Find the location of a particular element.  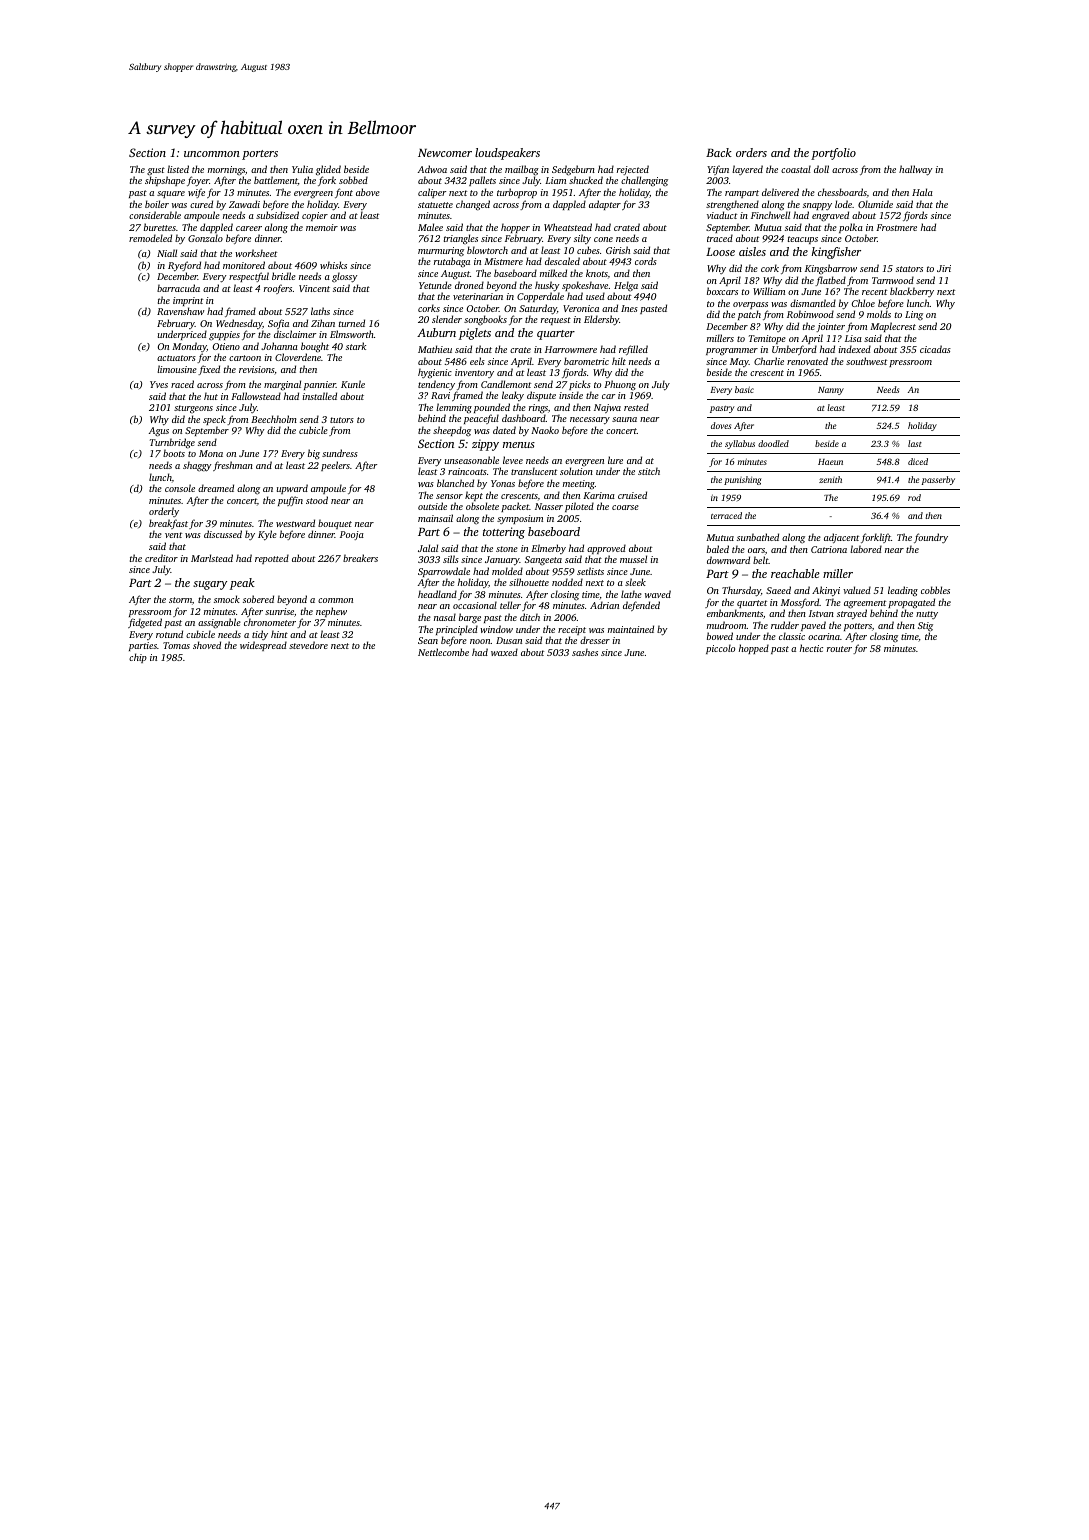

bouquet is located at coordinates (335, 524).
